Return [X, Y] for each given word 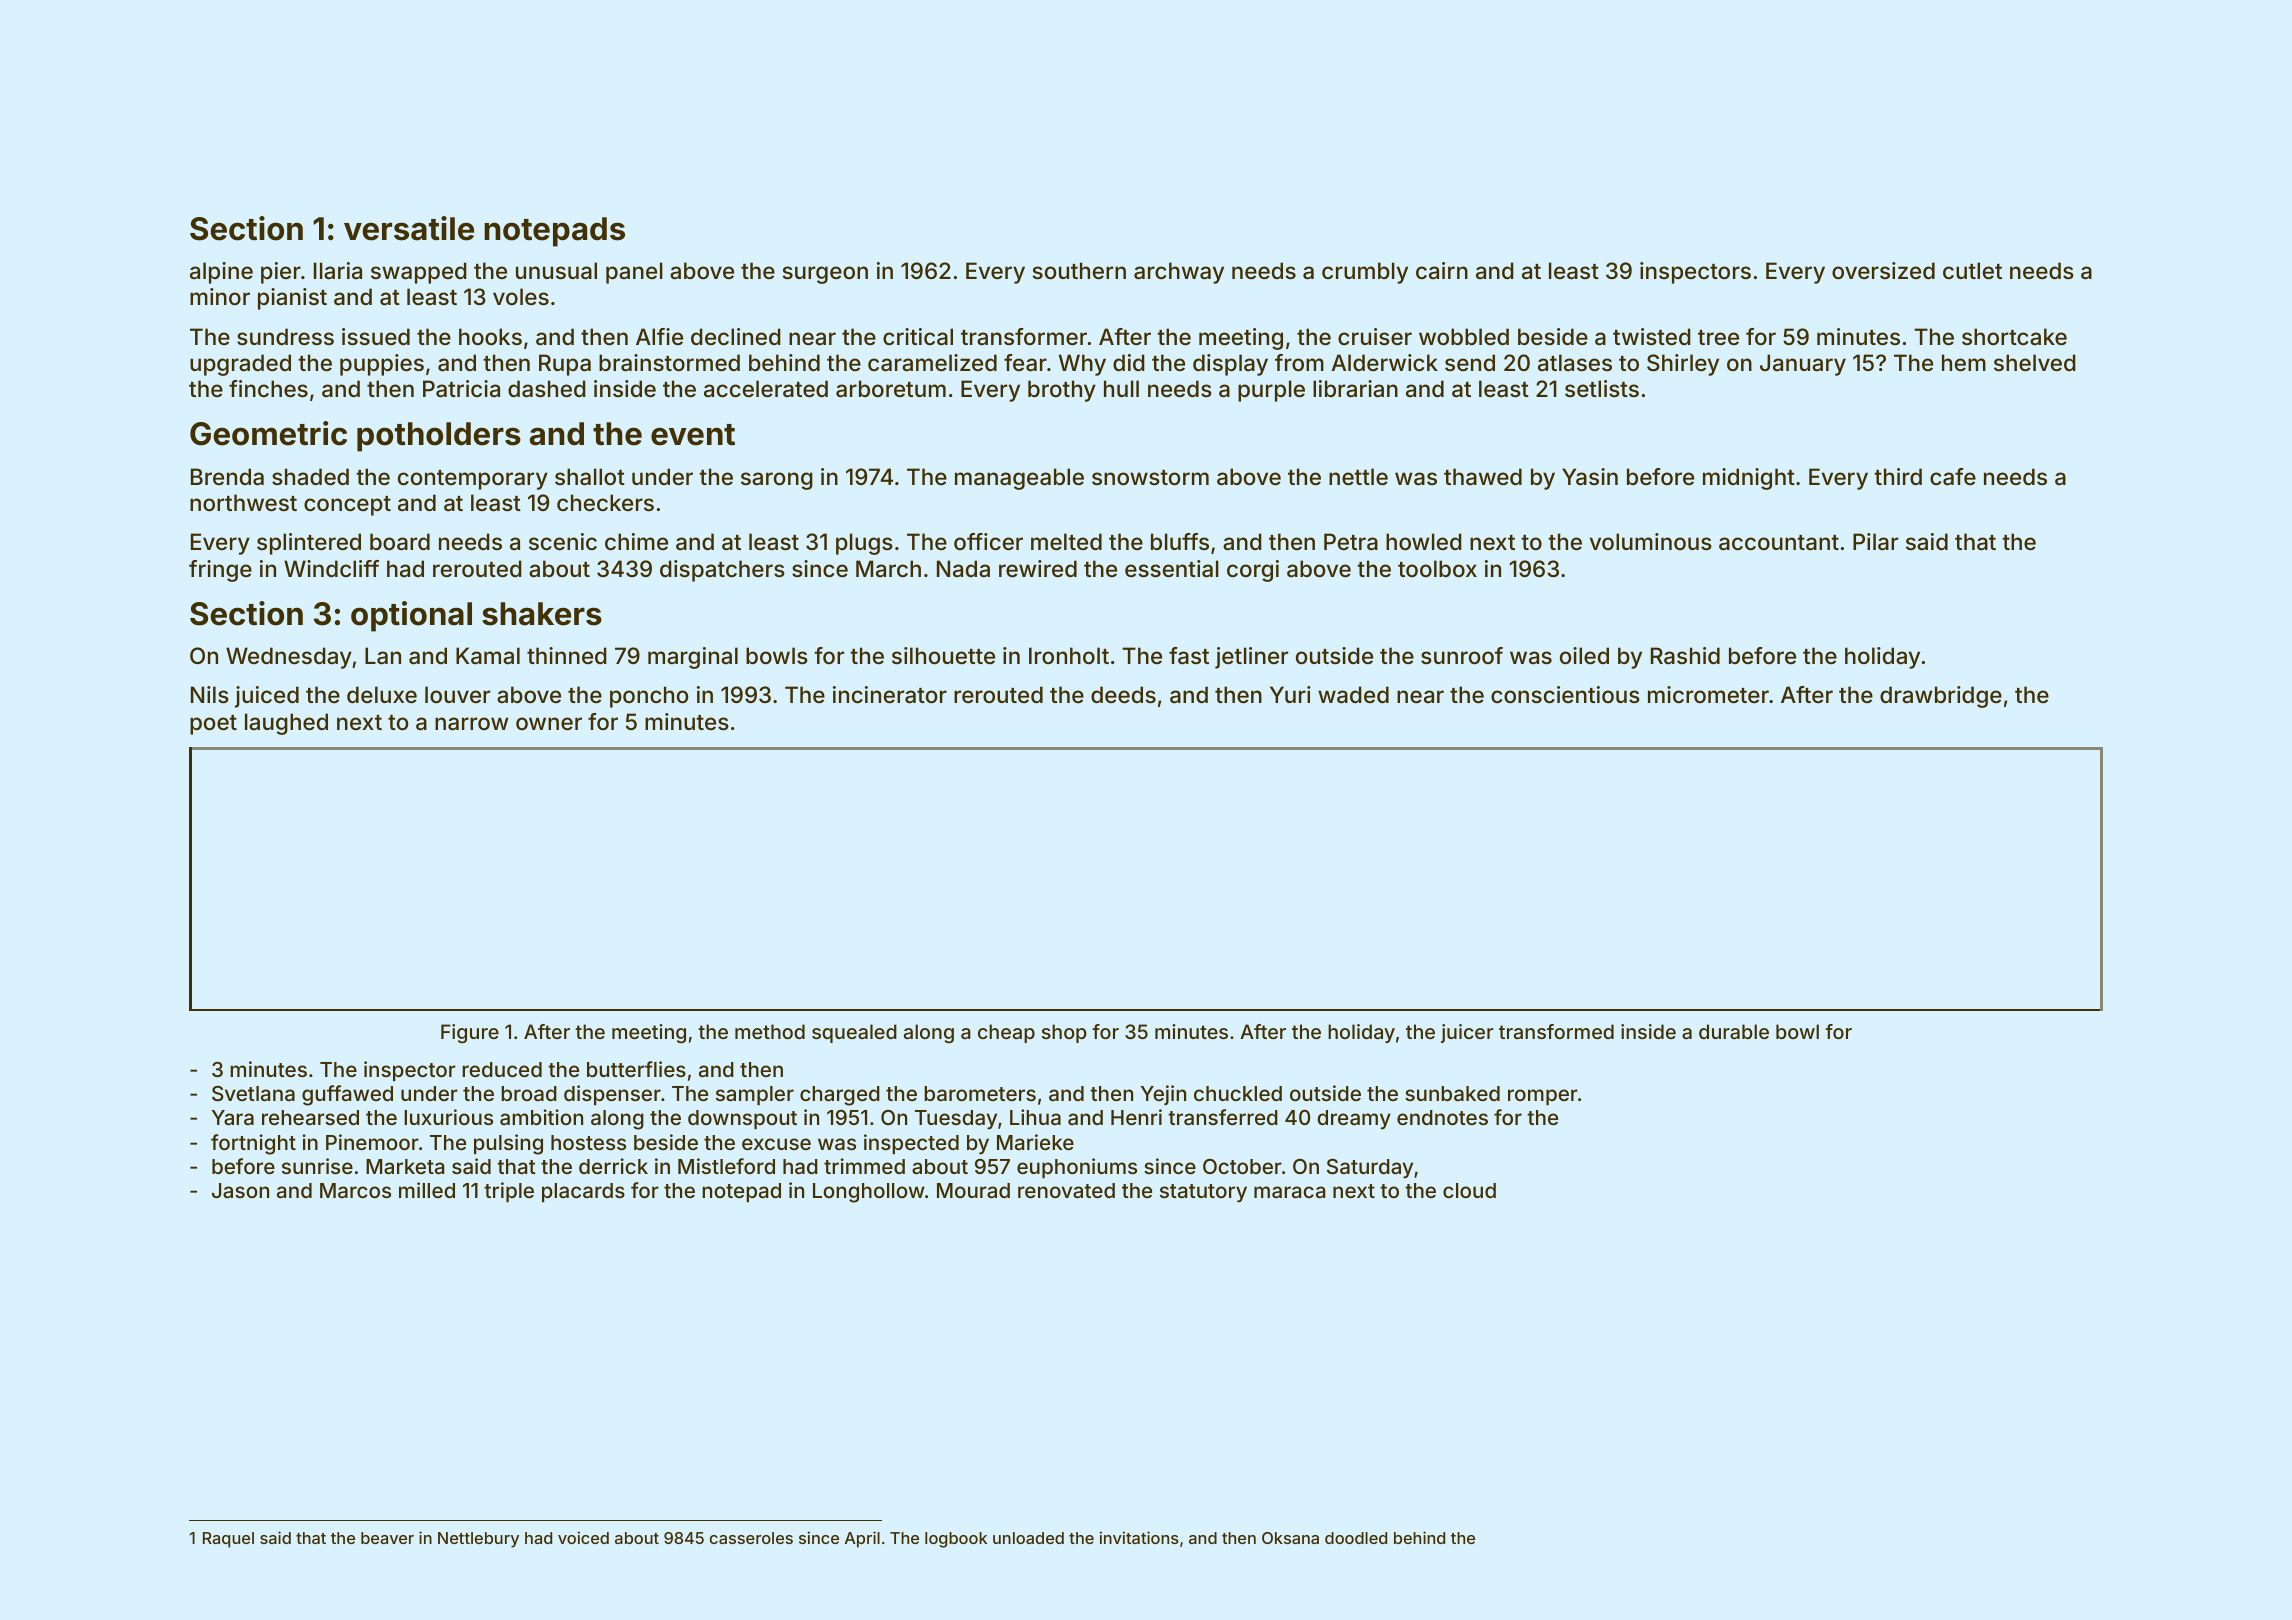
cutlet [1972, 270]
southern [1079, 270]
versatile [409, 228]
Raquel [228, 1540]
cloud [1469, 1190]
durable [1734, 1031]
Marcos [355, 1190]
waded [1353, 695]
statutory [1203, 1193]
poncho [649, 697]
